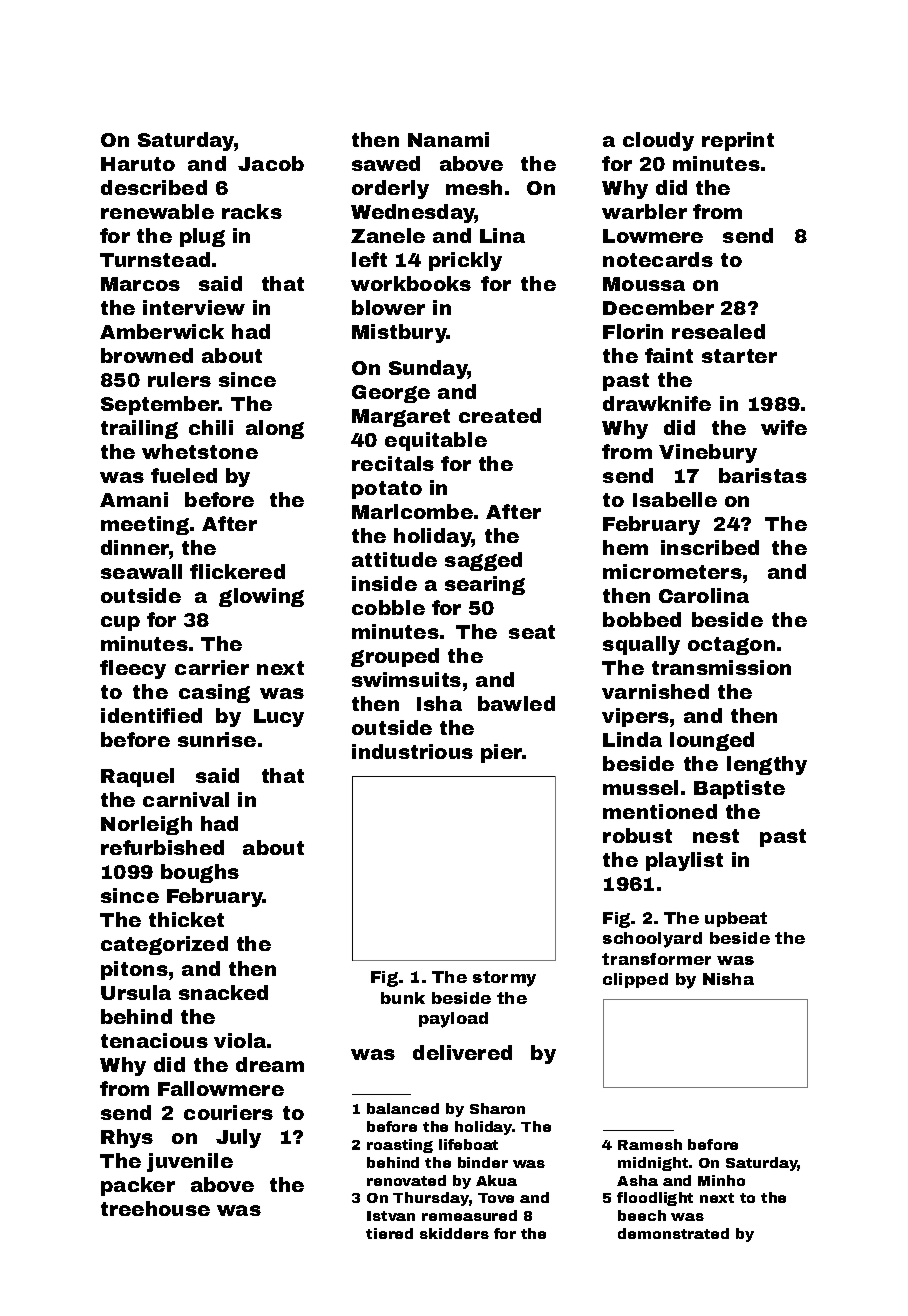  I want to click on Minho, so click(721, 1180).
